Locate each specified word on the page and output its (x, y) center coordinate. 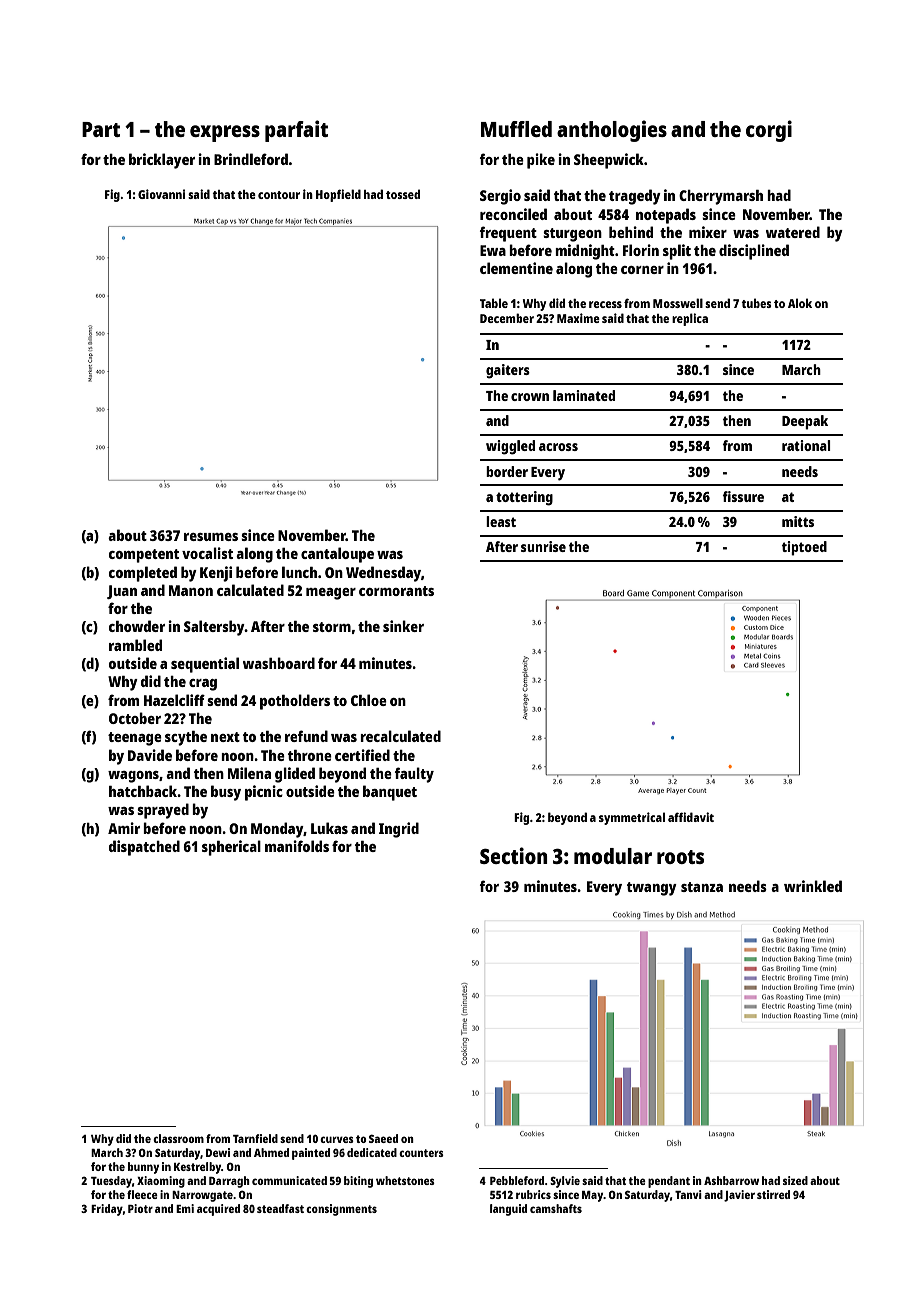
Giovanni (161, 194)
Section (514, 855)
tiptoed (804, 548)
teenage (135, 739)
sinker (403, 626)
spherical (231, 848)
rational (806, 445)
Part (101, 129)
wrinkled (813, 886)
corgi (769, 131)
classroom (178, 1138)
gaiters (508, 371)
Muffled (516, 129)
